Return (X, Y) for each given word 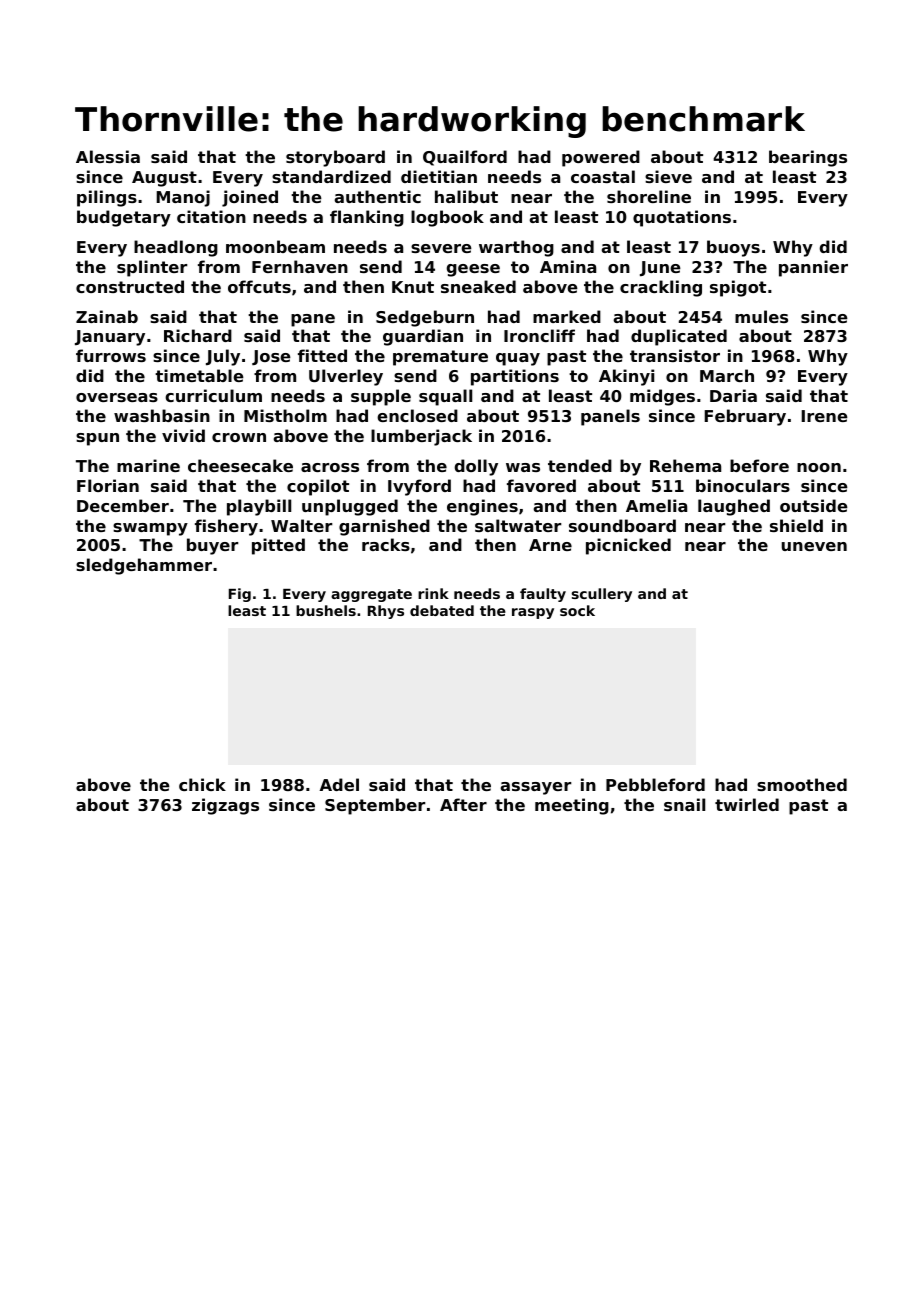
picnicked (628, 546)
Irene (824, 416)
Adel (339, 784)
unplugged (350, 507)
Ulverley (346, 377)
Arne (550, 545)
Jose (271, 357)
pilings (107, 198)
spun (97, 439)
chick (202, 784)
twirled (747, 804)
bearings (808, 158)
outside (814, 505)
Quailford (465, 158)
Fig (240, 595)
